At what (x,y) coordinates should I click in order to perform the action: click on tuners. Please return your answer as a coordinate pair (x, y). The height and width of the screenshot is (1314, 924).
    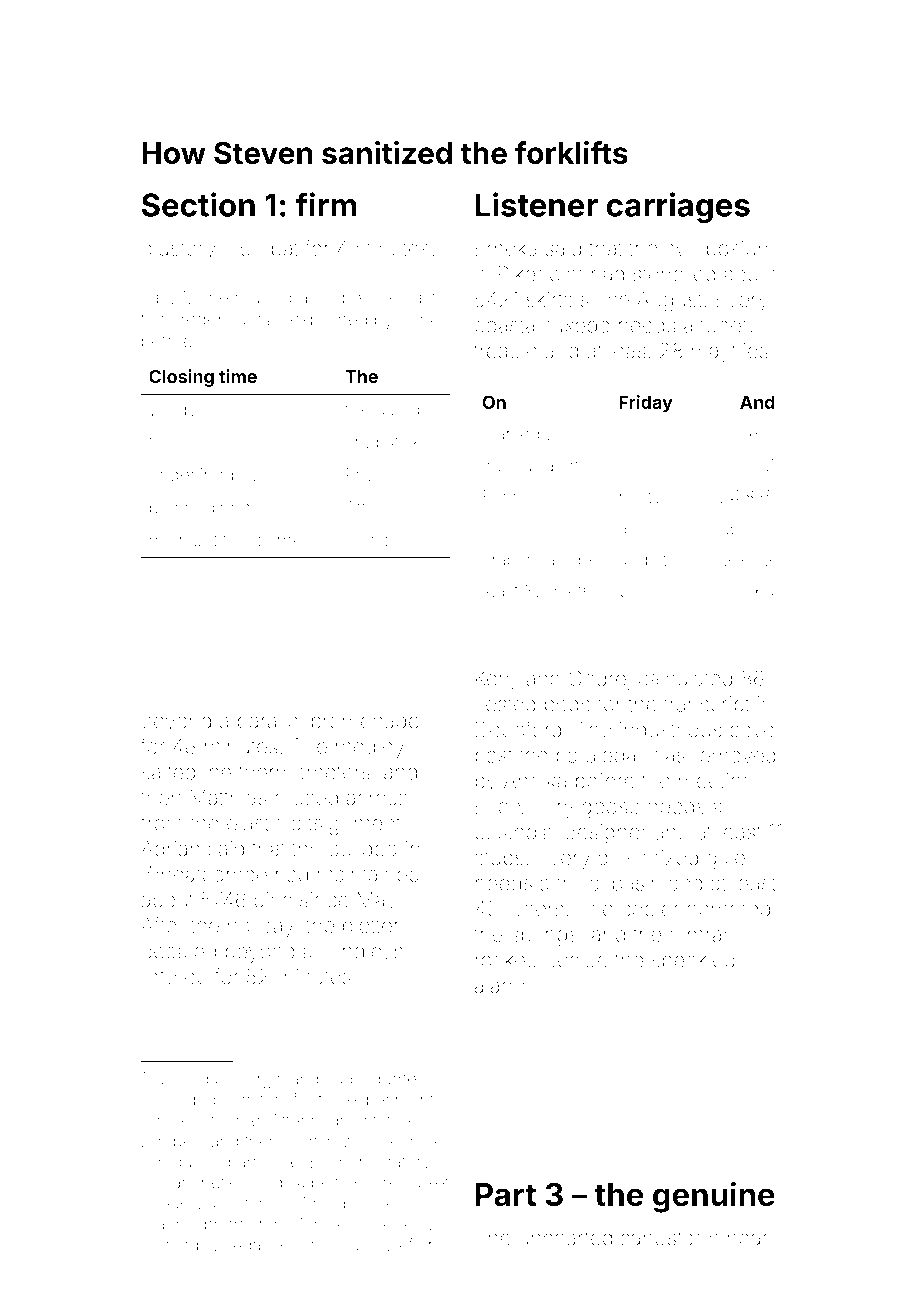
    Looking at the image, I should click on (534, 909).
